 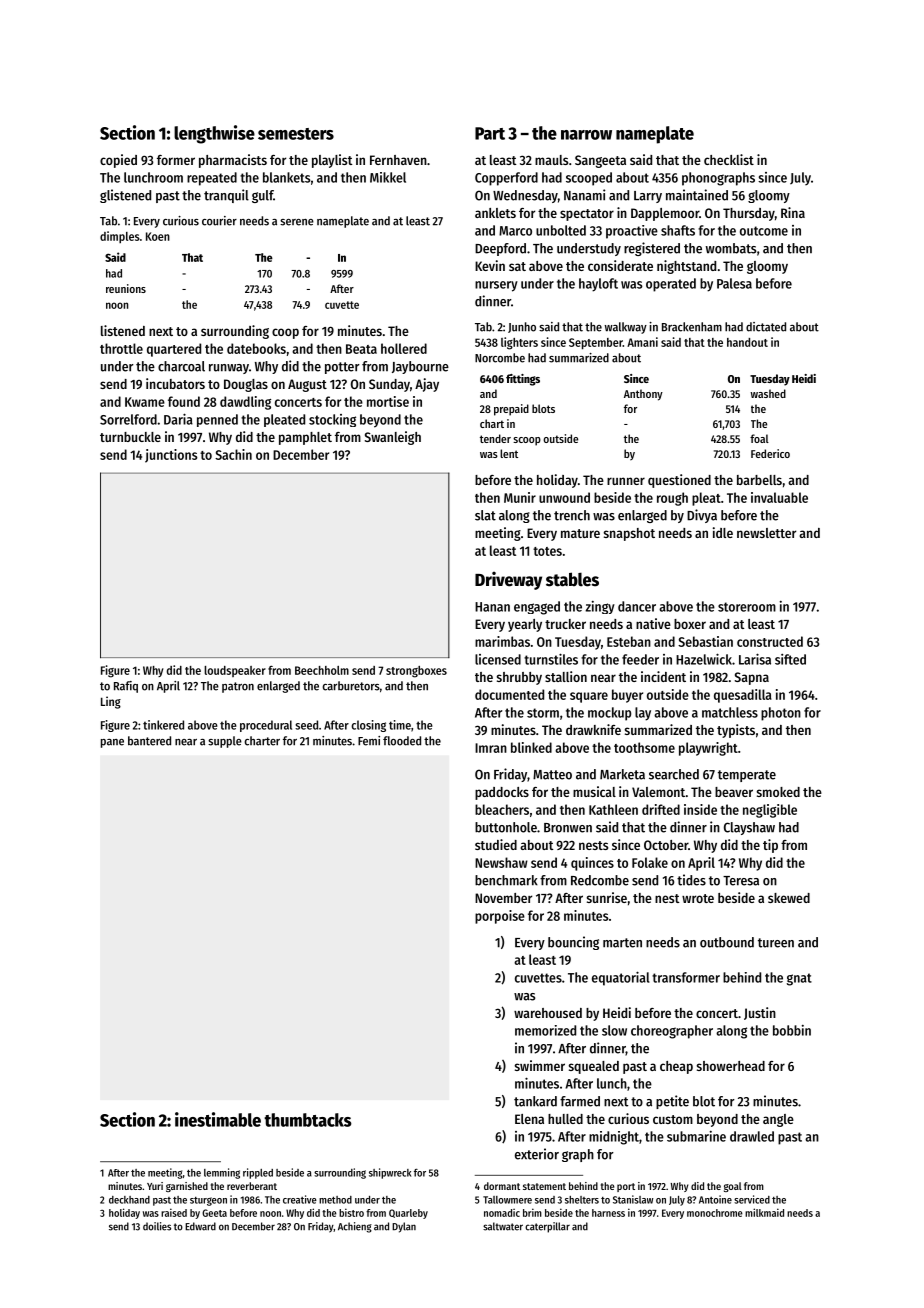 I want to click on shelters, so click(x=582, y=1200).
